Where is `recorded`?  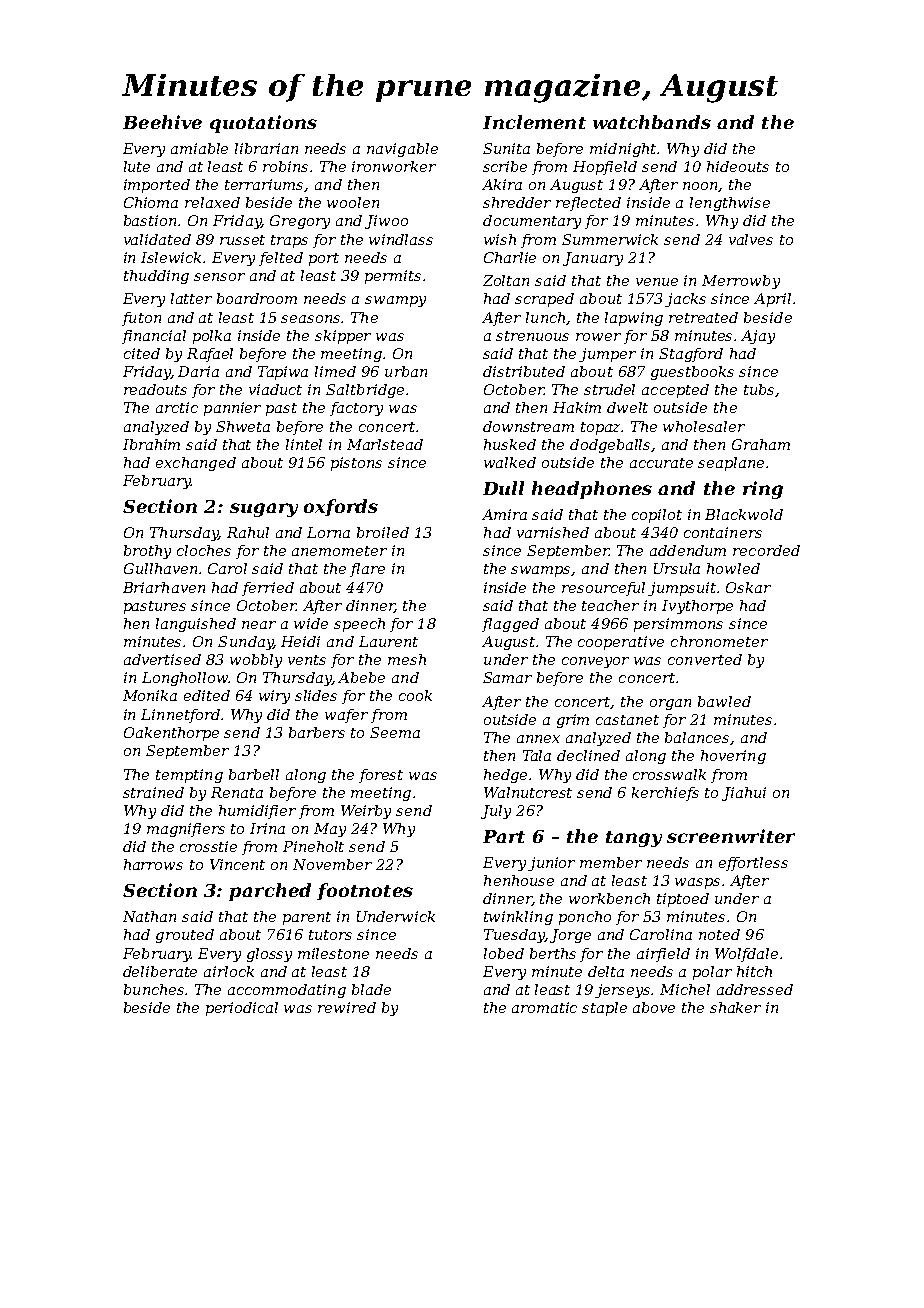
recorded is located at coordinates (766, 550).
